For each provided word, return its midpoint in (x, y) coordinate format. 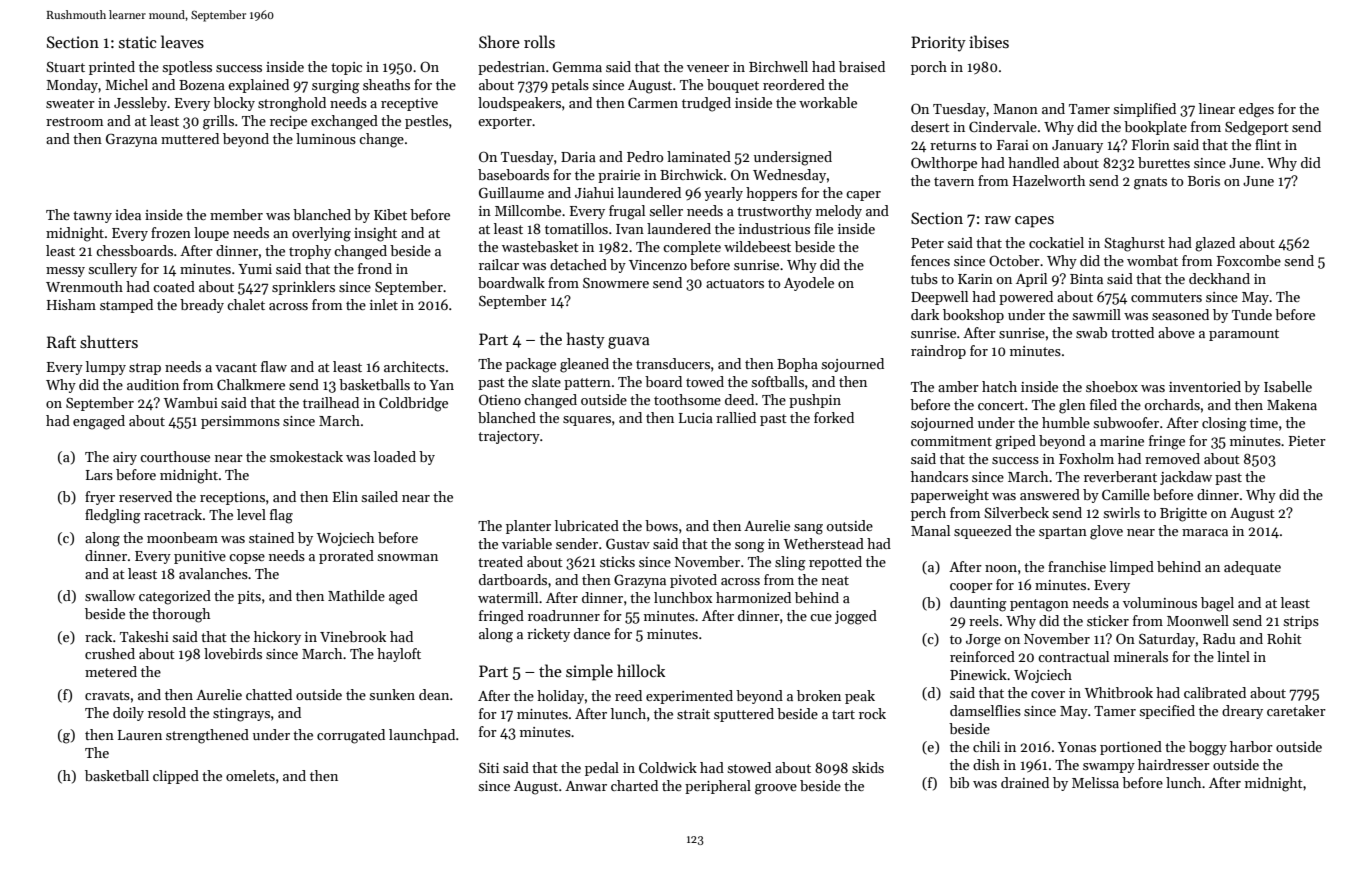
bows (661, 525)
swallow (110, 595)
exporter (505, 123)
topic (346, 68)
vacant (236, 367)
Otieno (500, 399)
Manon (1015, 109)
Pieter (1307, 441)
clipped (176, 777)
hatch (999, 386)
